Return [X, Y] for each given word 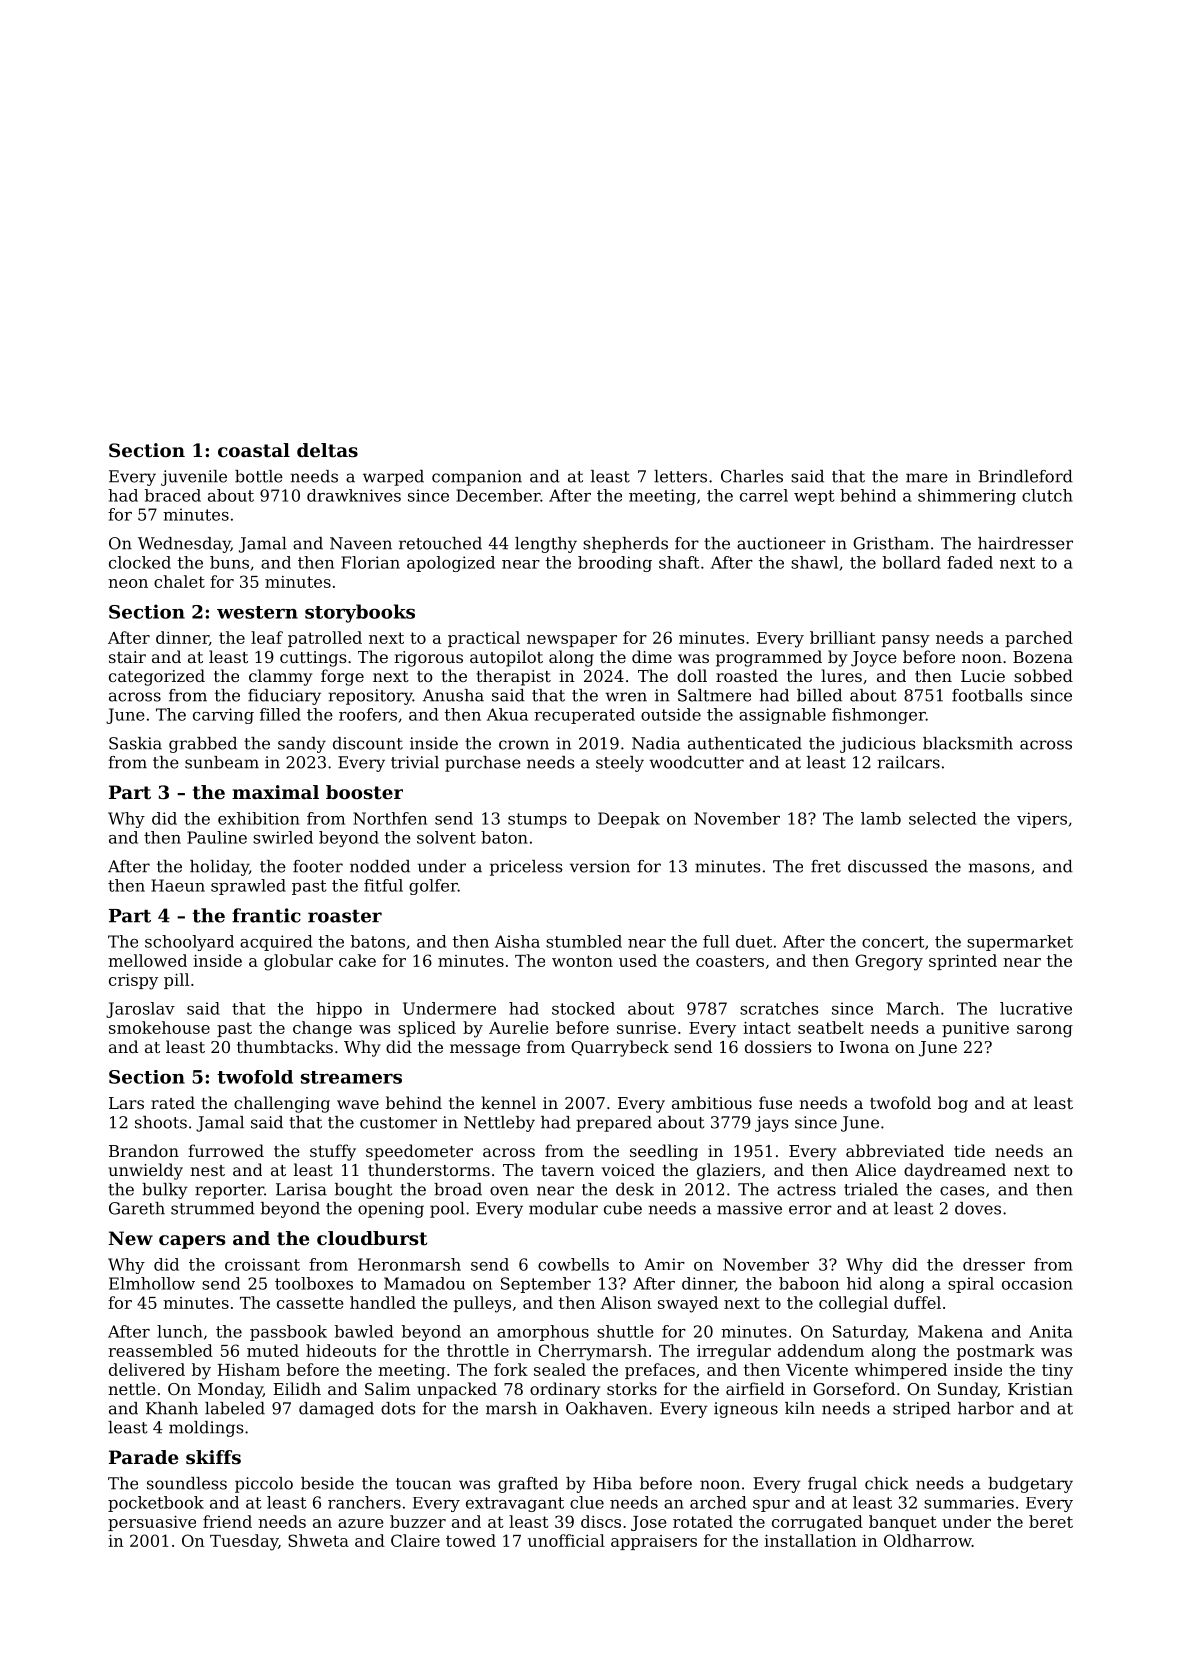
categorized [157, 677]
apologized [451, 564]
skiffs [213, 1457]
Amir [664, 1264]
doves [978, 1208]
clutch [1047, 495]
